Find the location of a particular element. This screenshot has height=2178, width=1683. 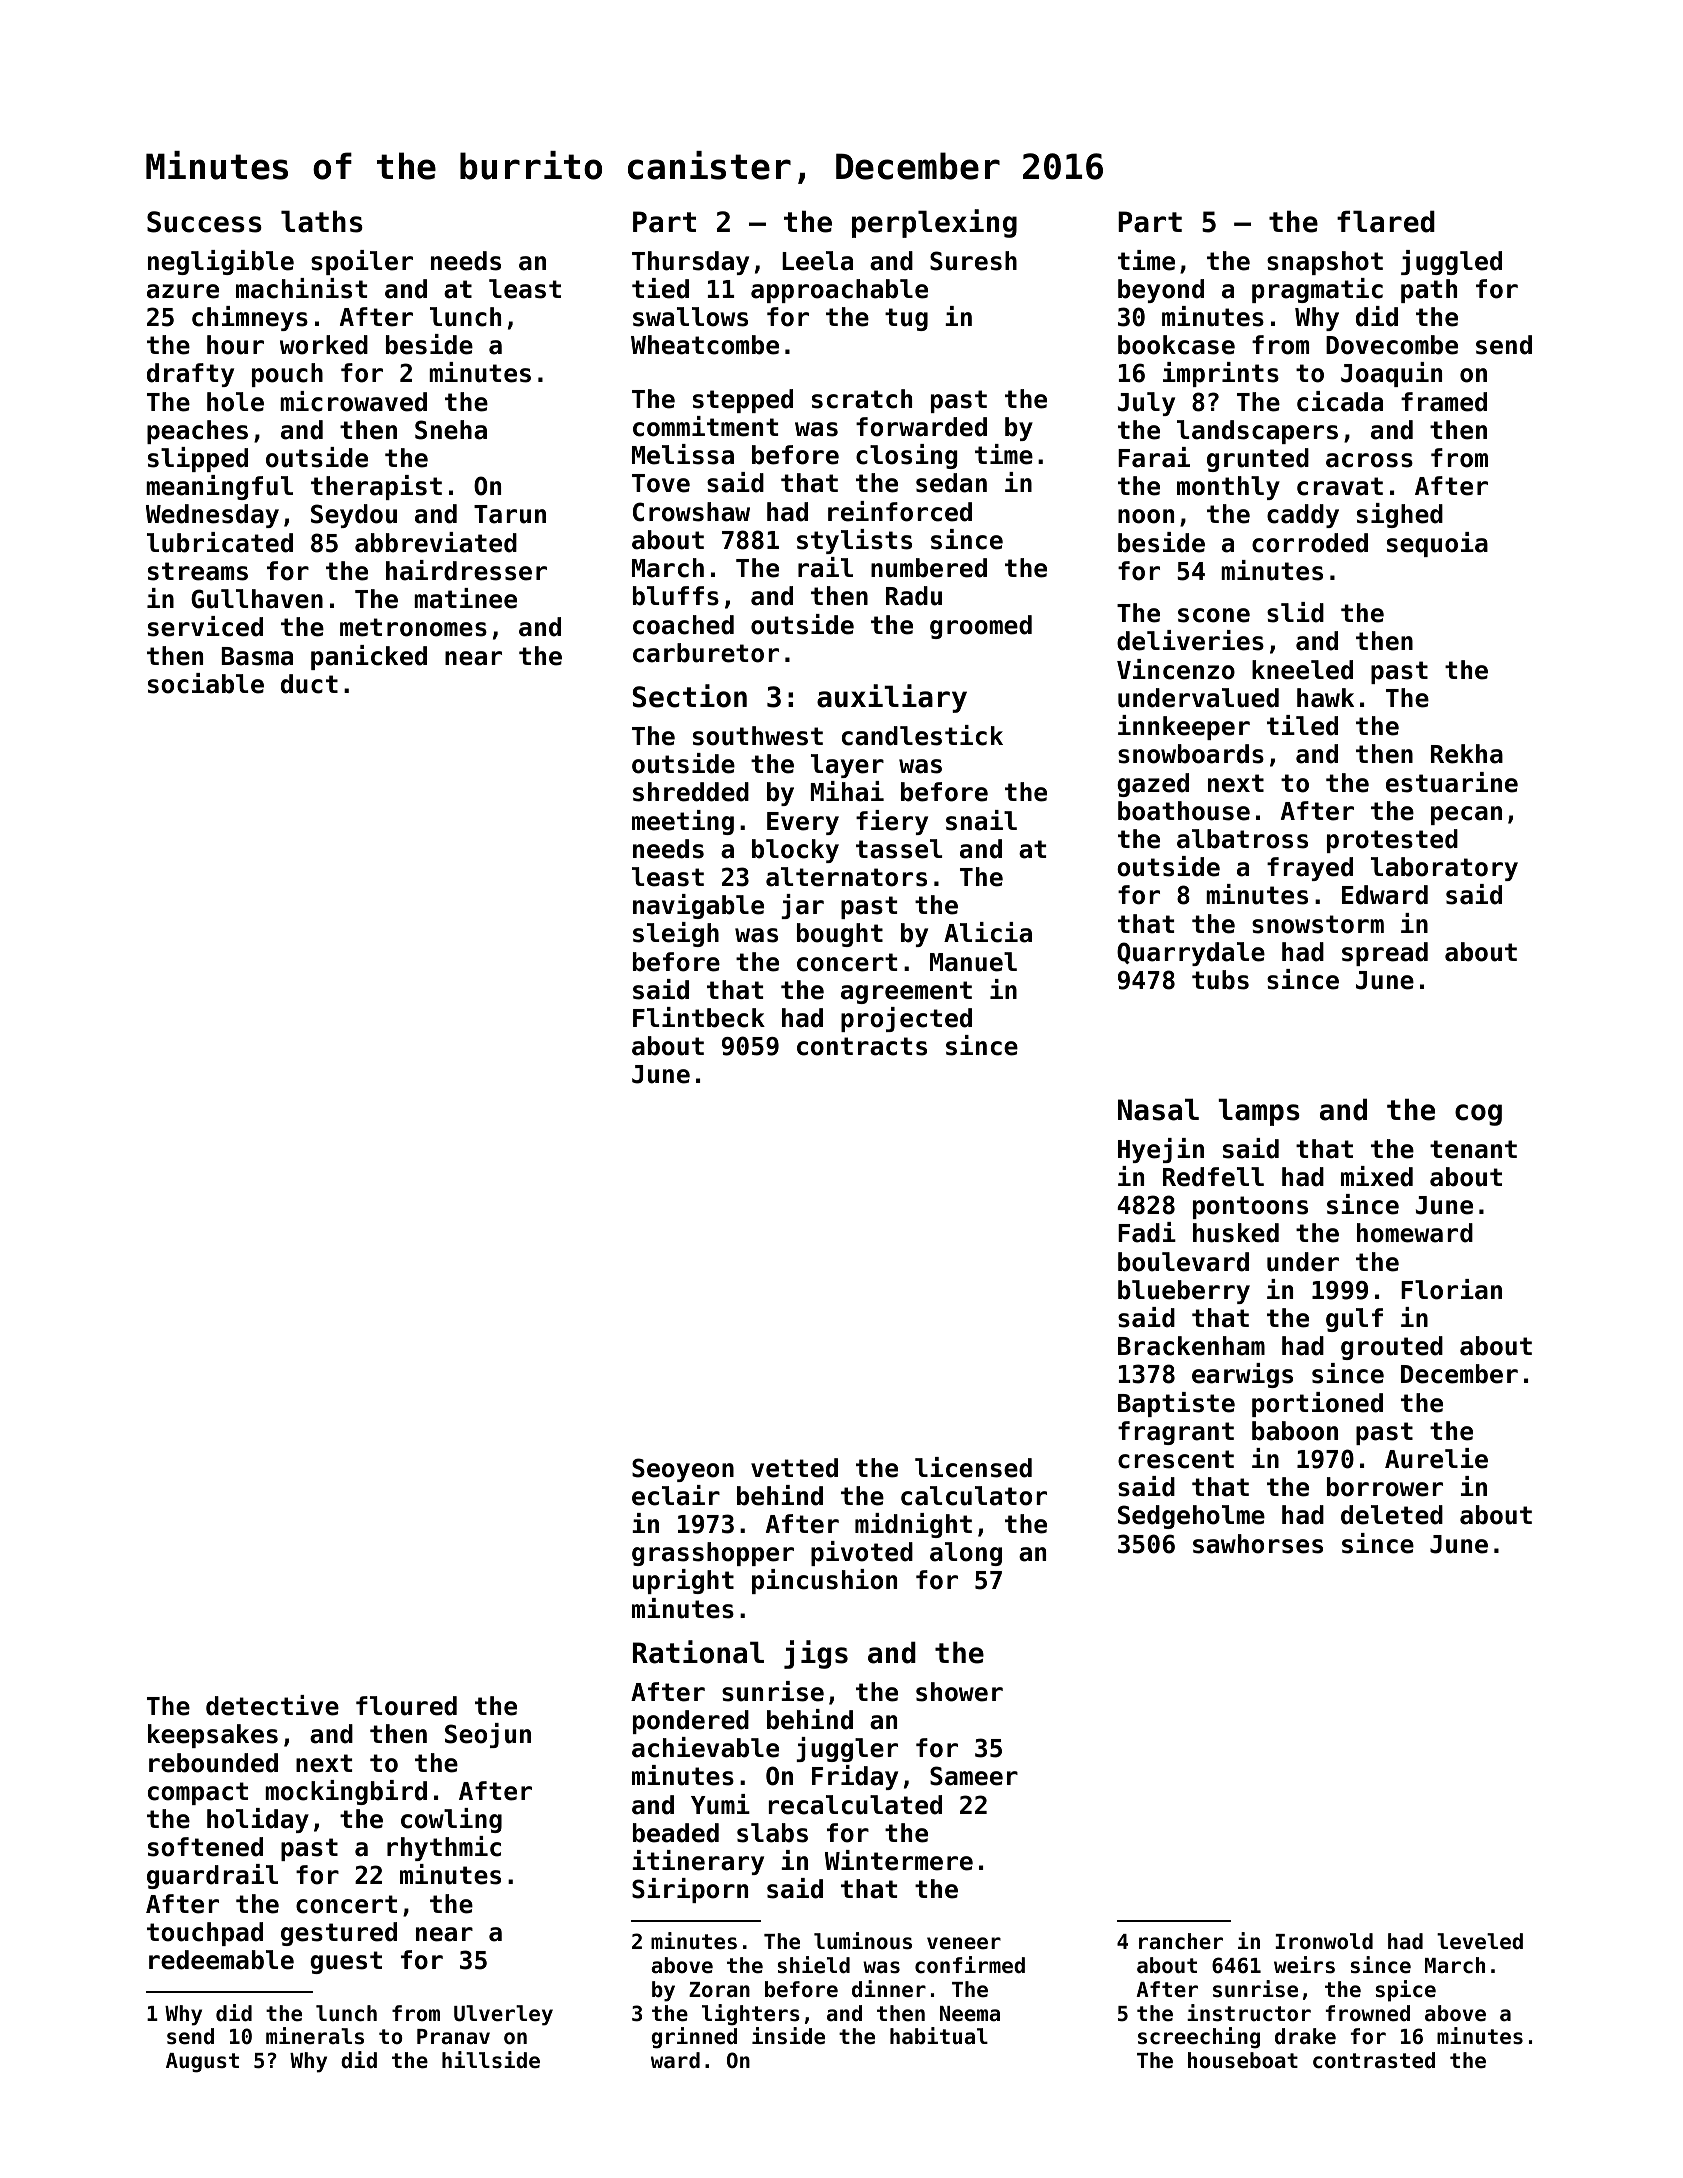

juggled is located at coordinates (1451, 262).
